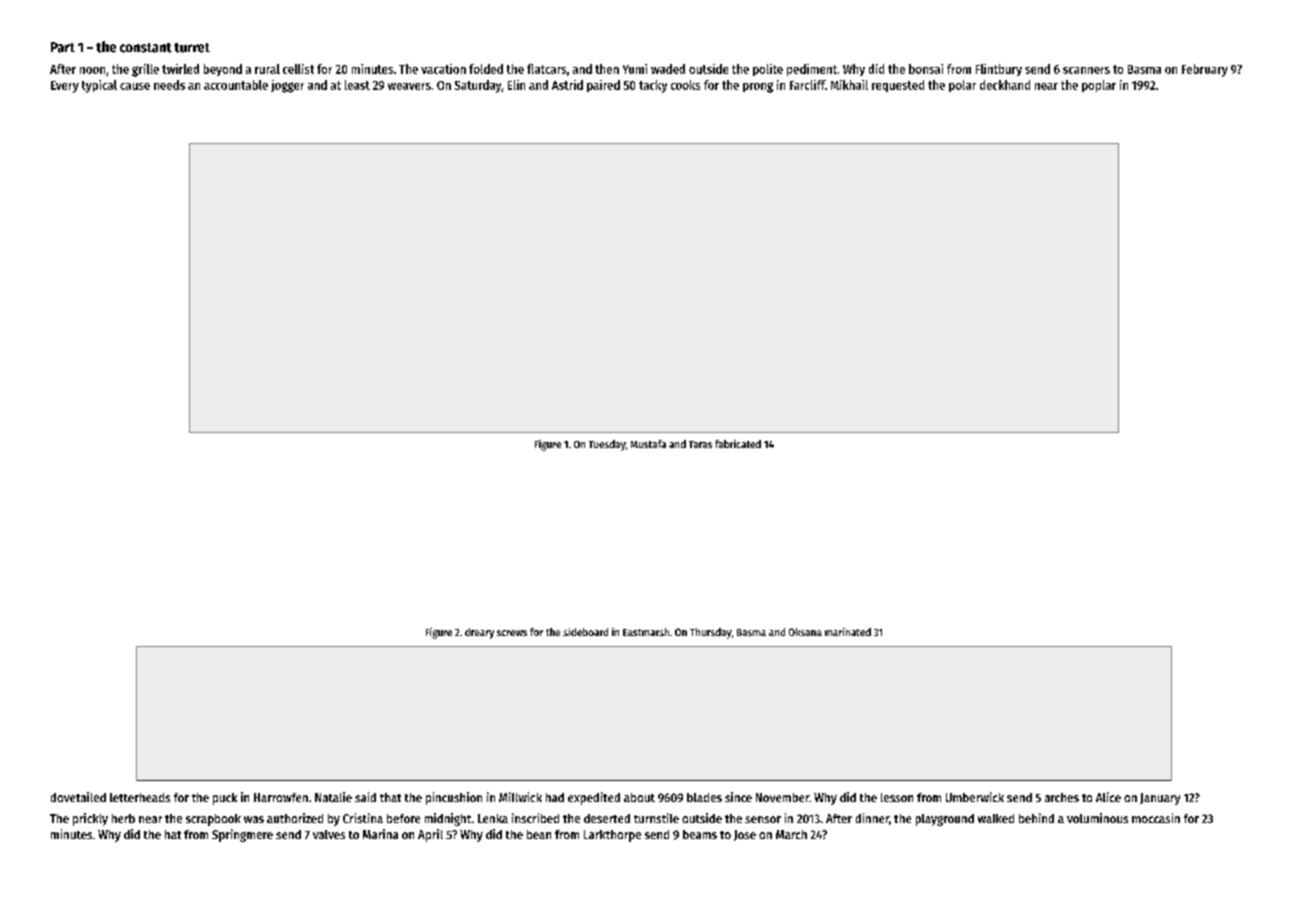 The image size is (1308, 924). Describe the element at coordinates (520, 797) in the screenshot. I see `Millwick` at that location.
